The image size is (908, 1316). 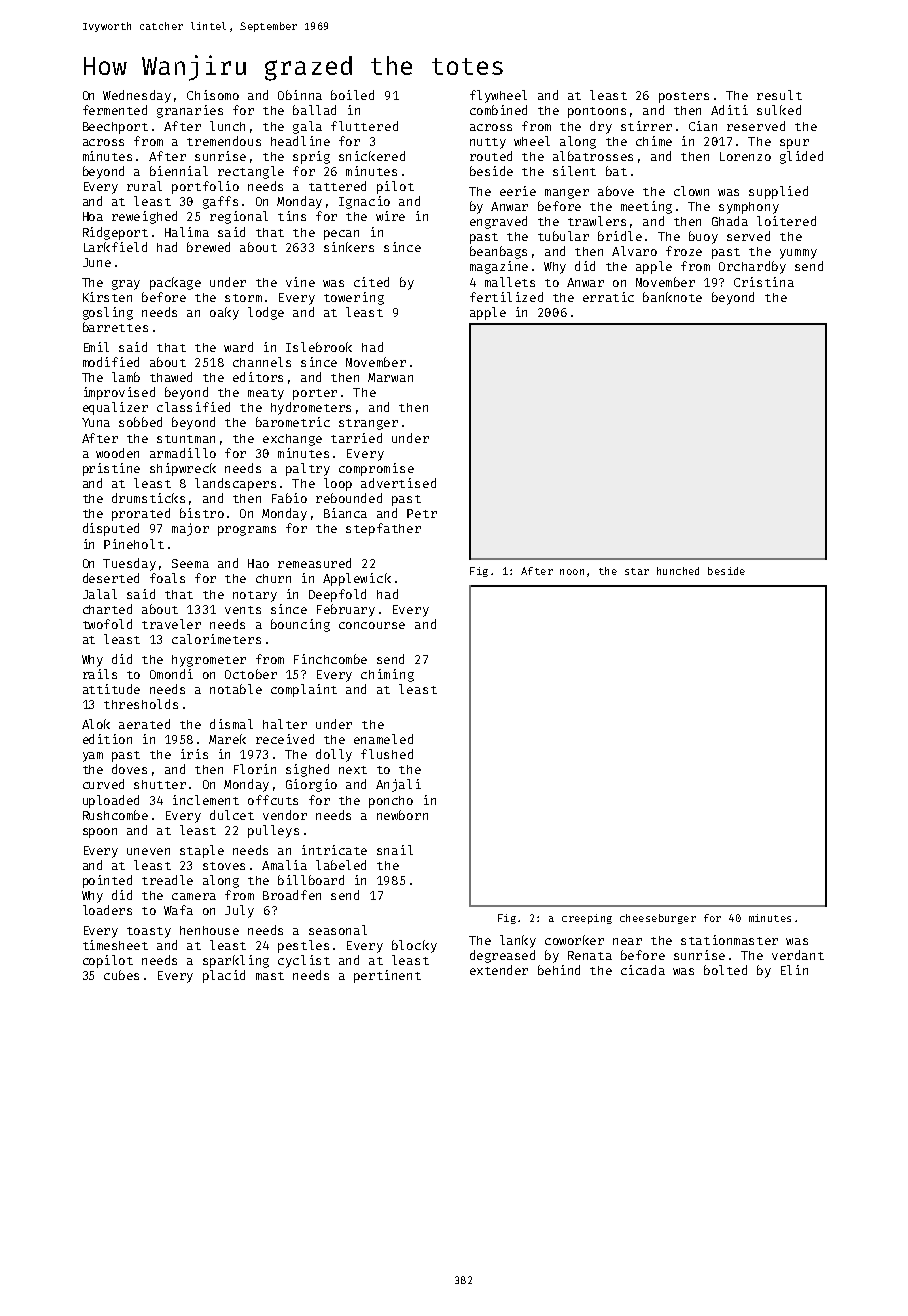 I want to click on biennial, so click(x=179, y=171).
